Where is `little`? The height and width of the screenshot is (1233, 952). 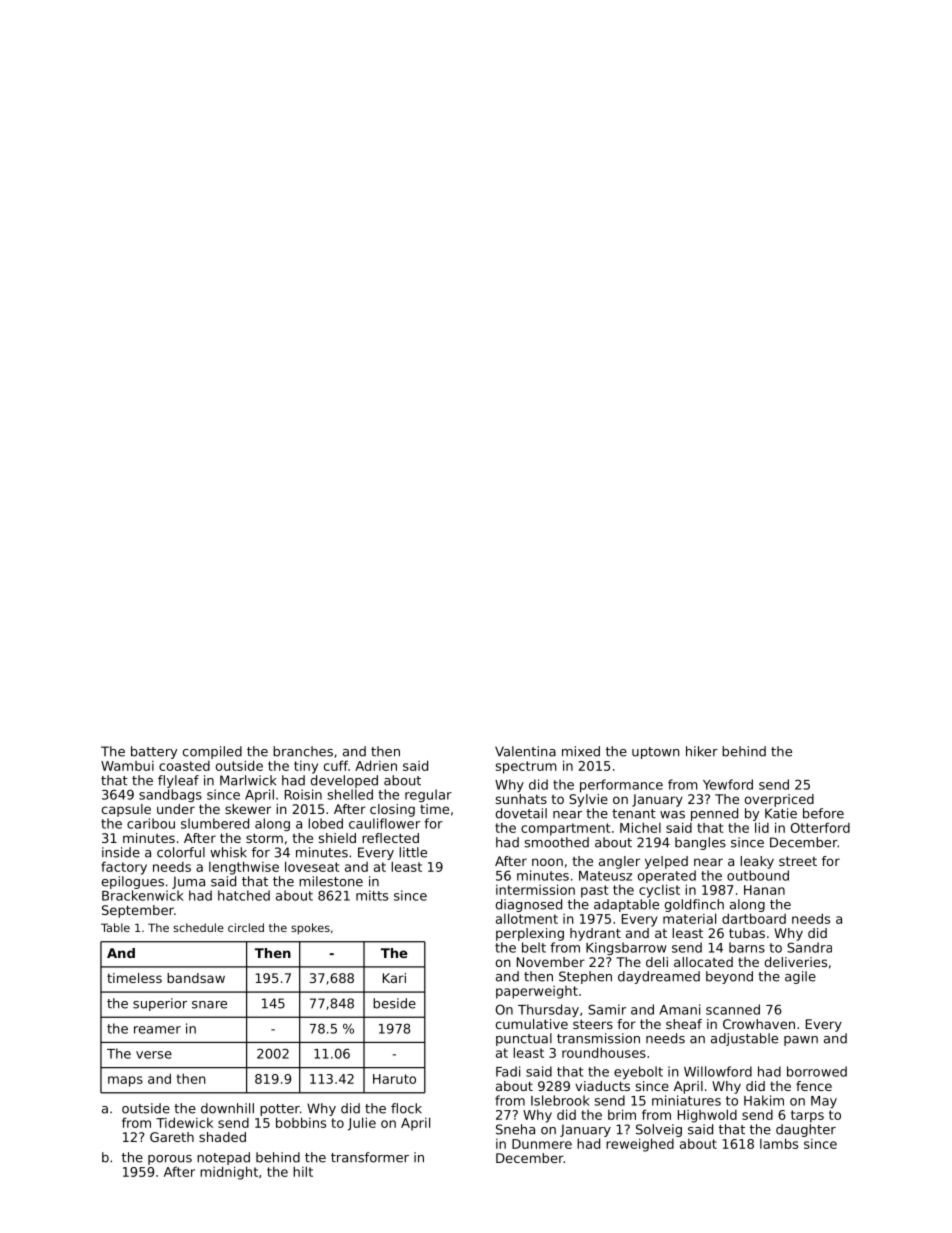 little is located at coordinates (413, 852).
